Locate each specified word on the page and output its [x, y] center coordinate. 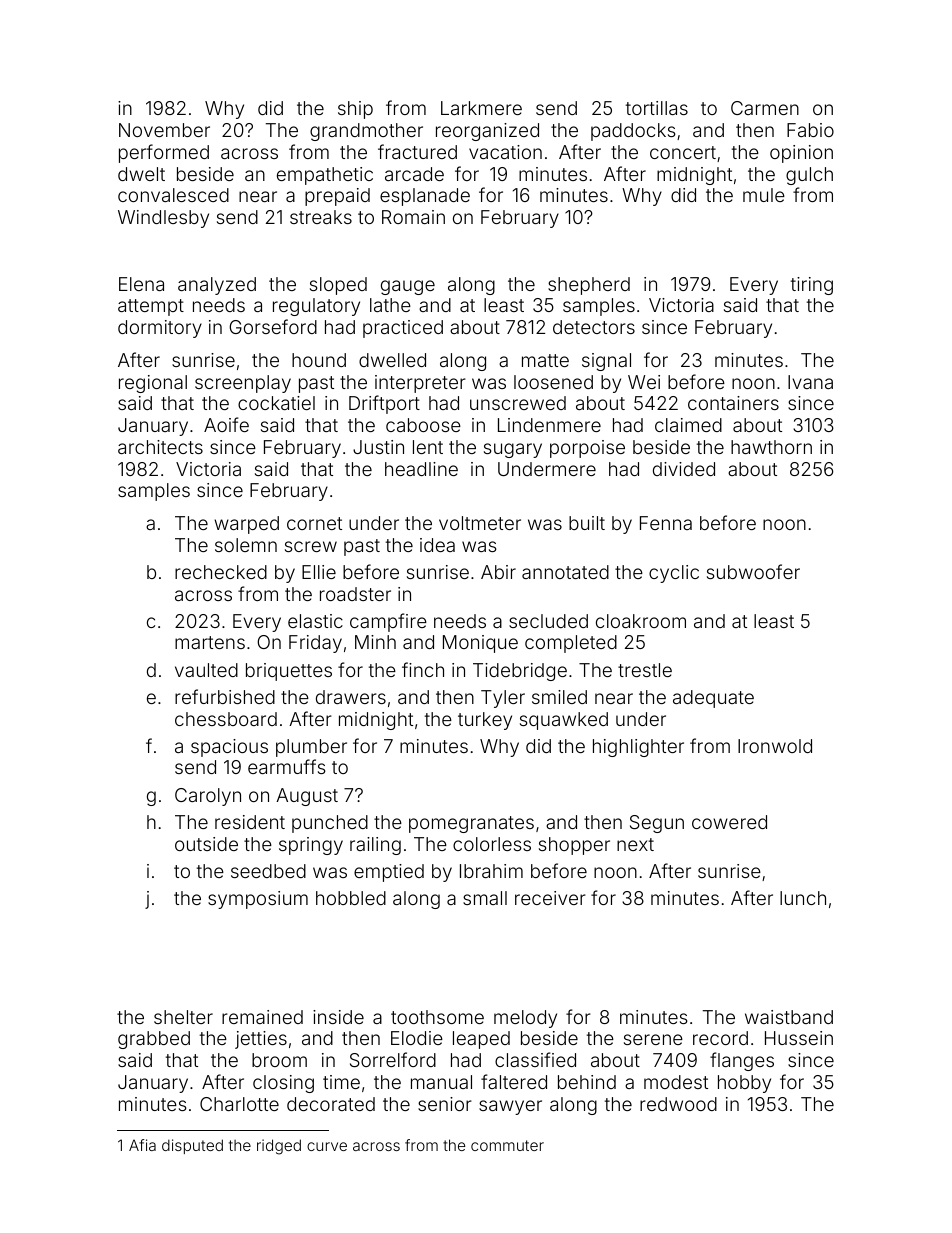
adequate [713, 699]
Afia [142, 1145]
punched [330, 824]
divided [684, 469]
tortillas [657, 108]
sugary [513, 450]
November [164, 130]
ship [355, 110]
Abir [498, 572]
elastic [315, 621]
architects [160, 447]
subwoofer [753, 571]
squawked [564, 721]
